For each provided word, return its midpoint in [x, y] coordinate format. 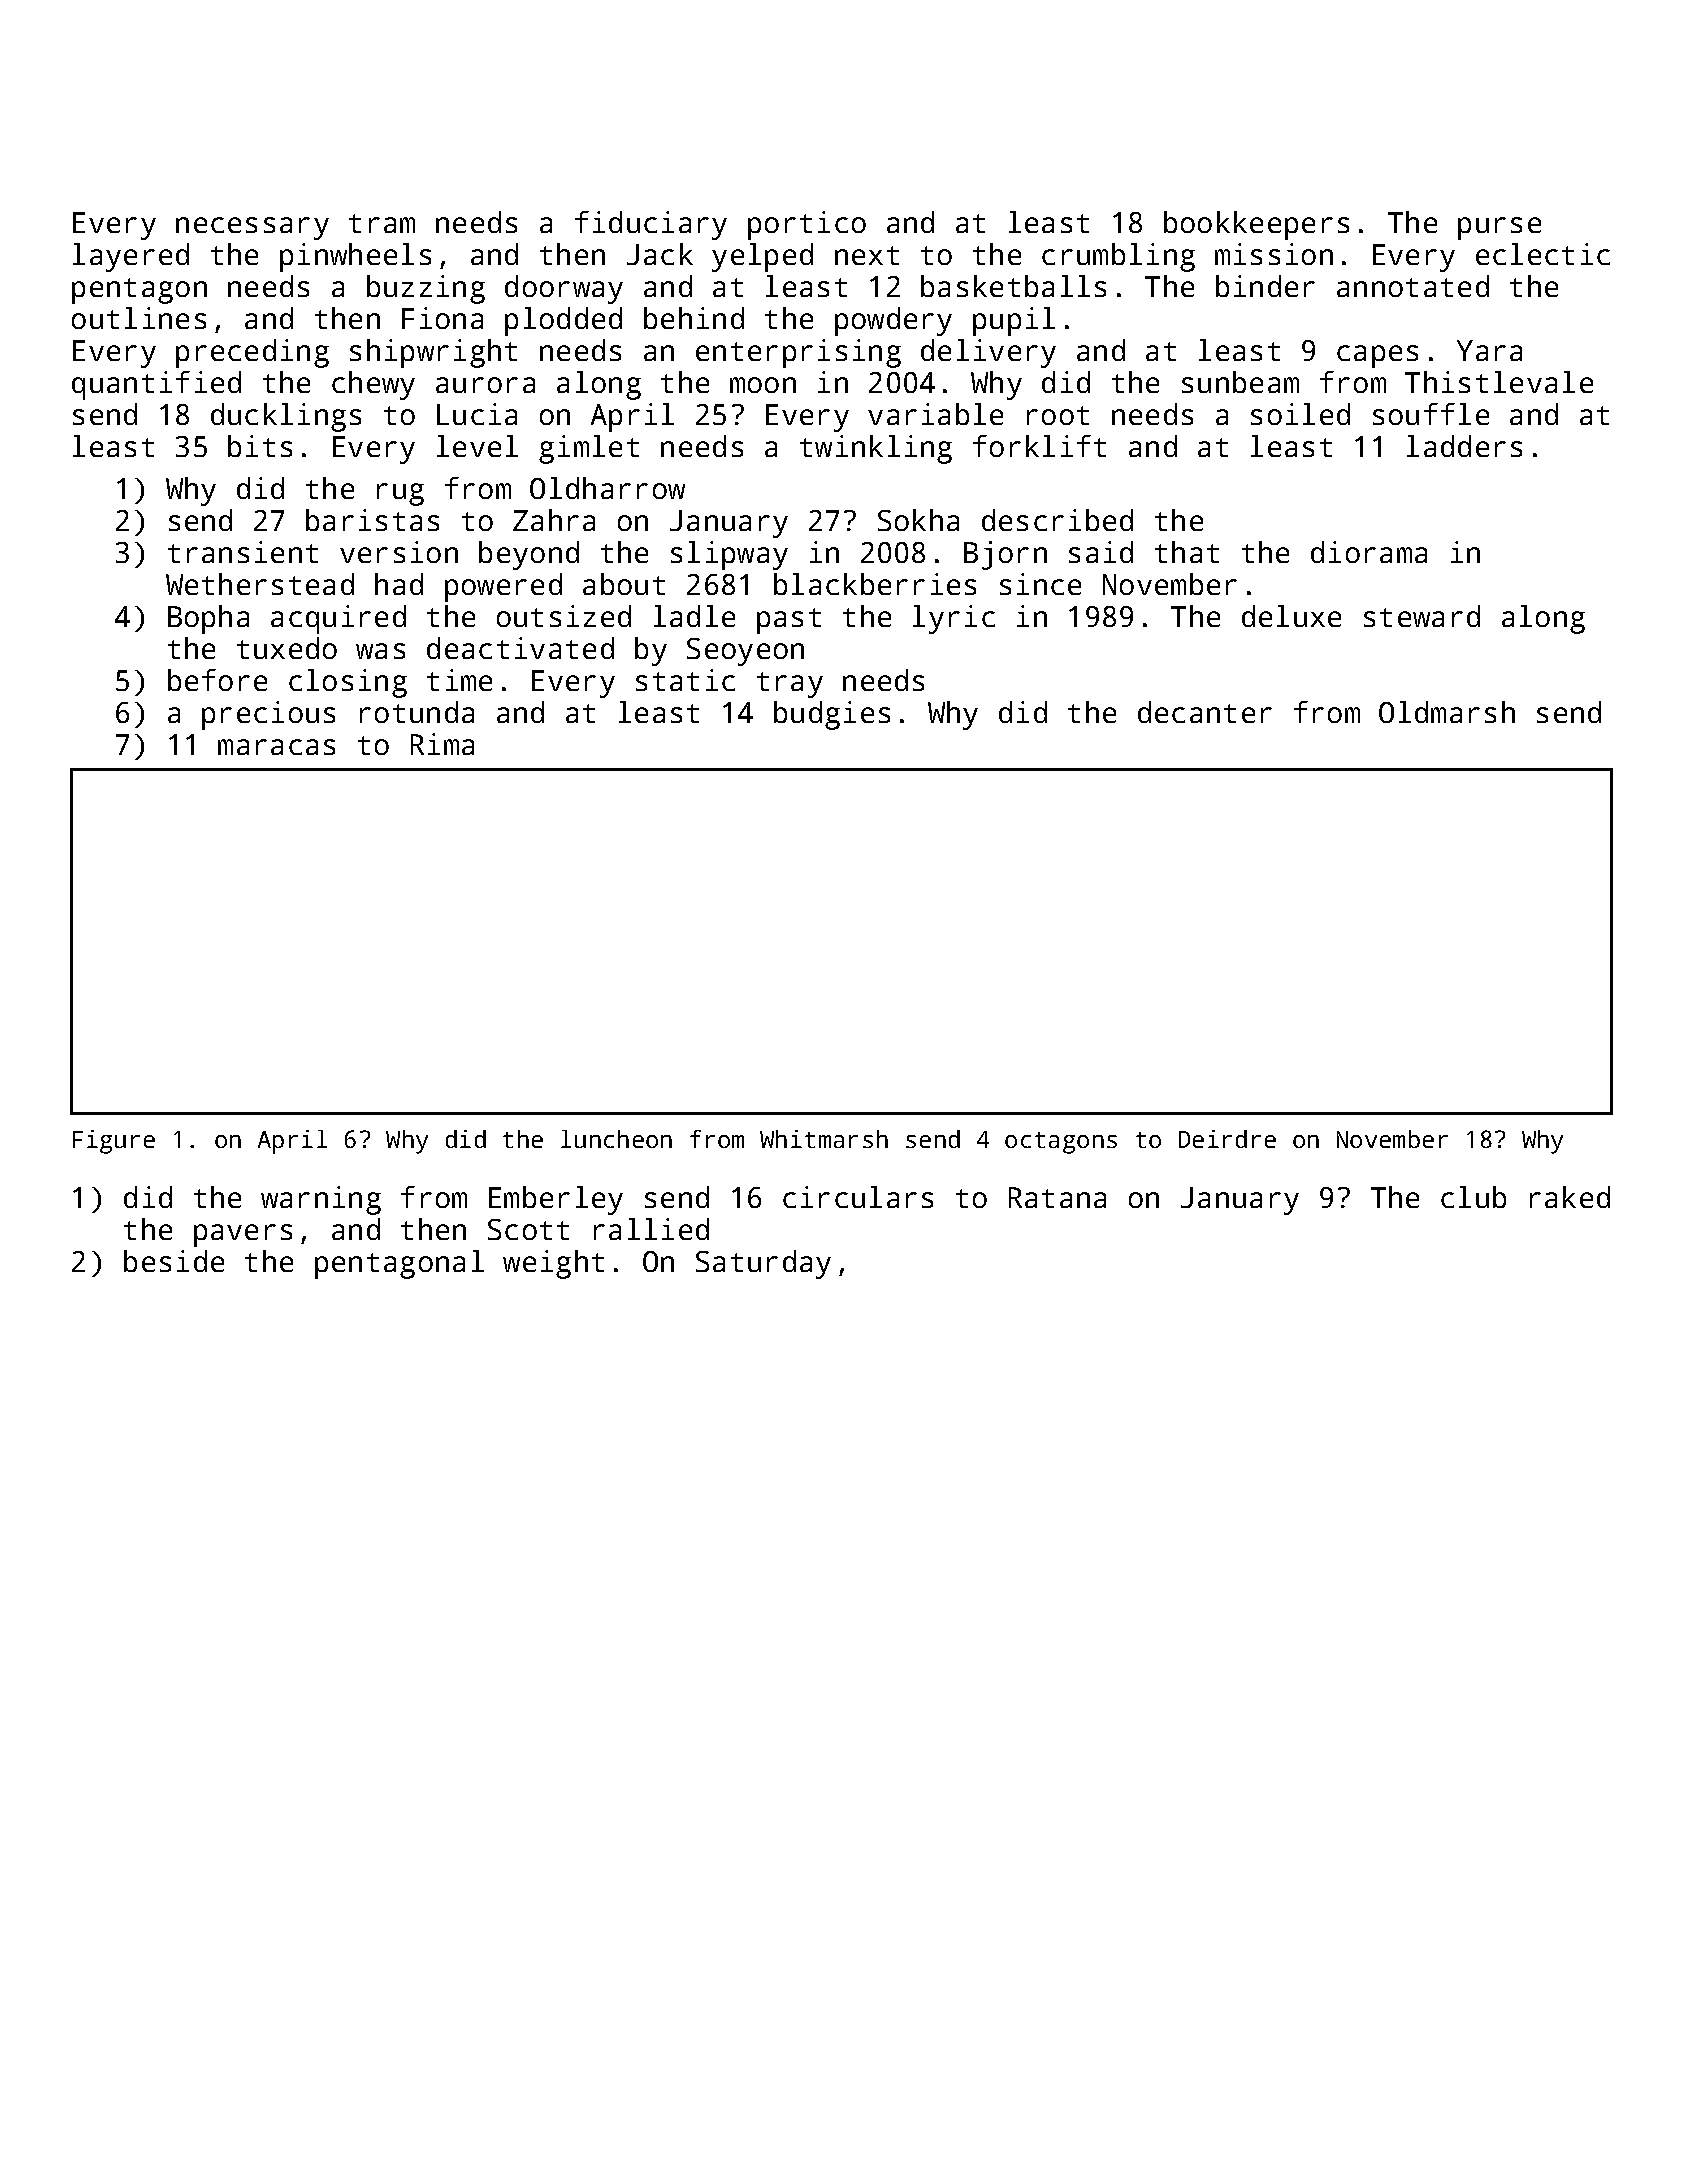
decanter [1205, 712]
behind [694, 318]
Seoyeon [745, 652]
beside [174, 1261]
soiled [1300, 414]
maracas [276, 747]
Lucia [477, 414]
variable [935, 414]
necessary [252, 228]
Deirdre [1227, 1139]
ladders [1464, 446]
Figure [114, 1142]
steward [1422, 616]
